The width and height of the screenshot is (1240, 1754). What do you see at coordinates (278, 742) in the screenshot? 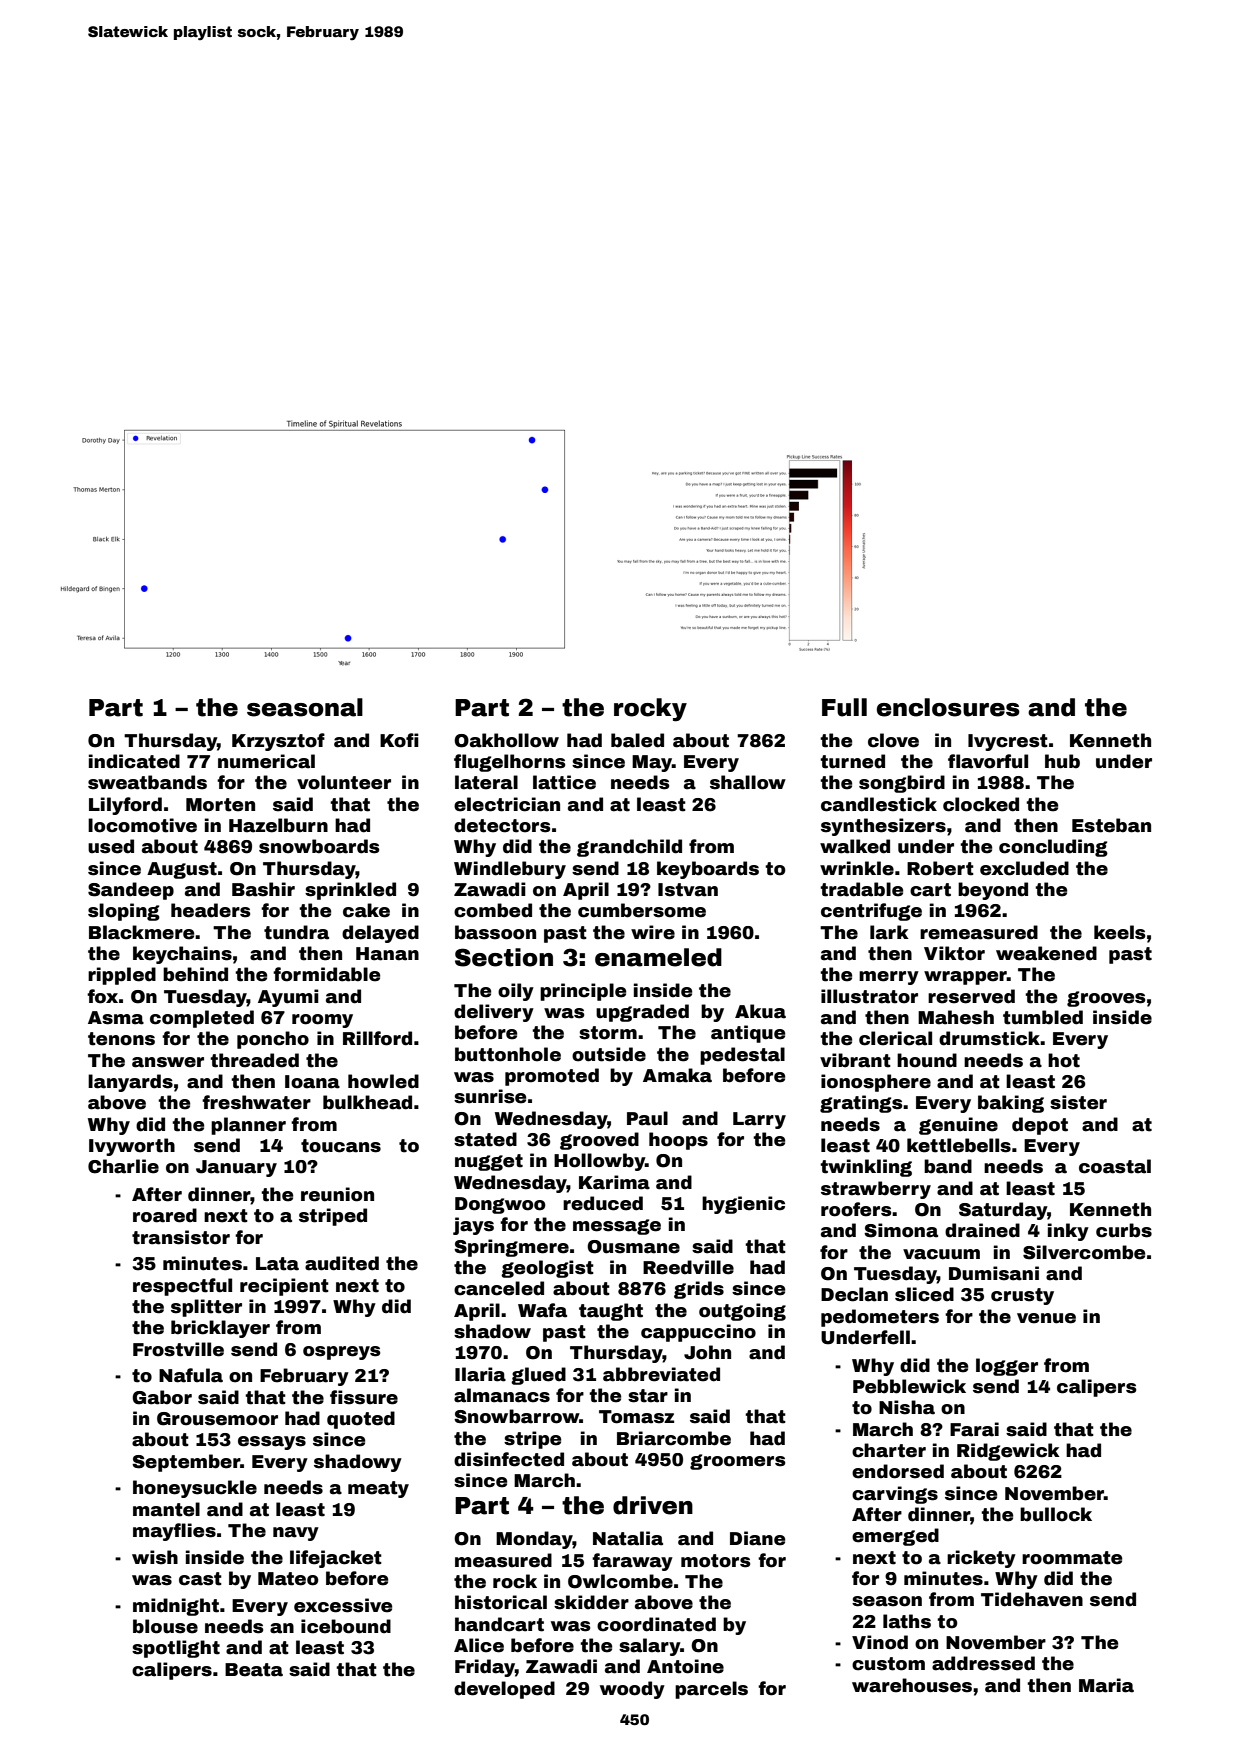
I see `Krzysztof` at bounding box center [278, 742].
